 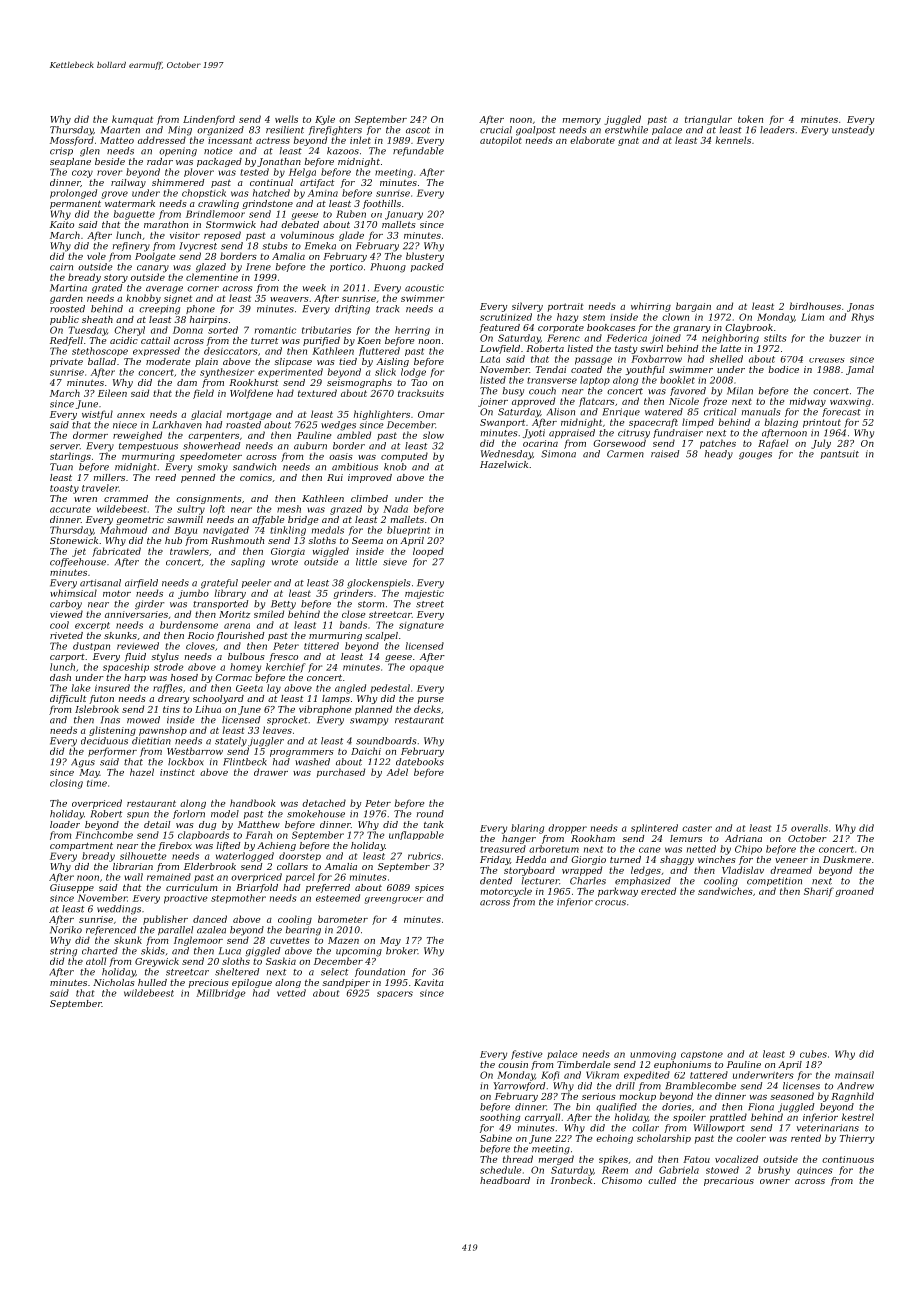 What do you see at coordinates (755, 456) in the screenshot?
I see `gouges` at bounding box center [755, 456].
